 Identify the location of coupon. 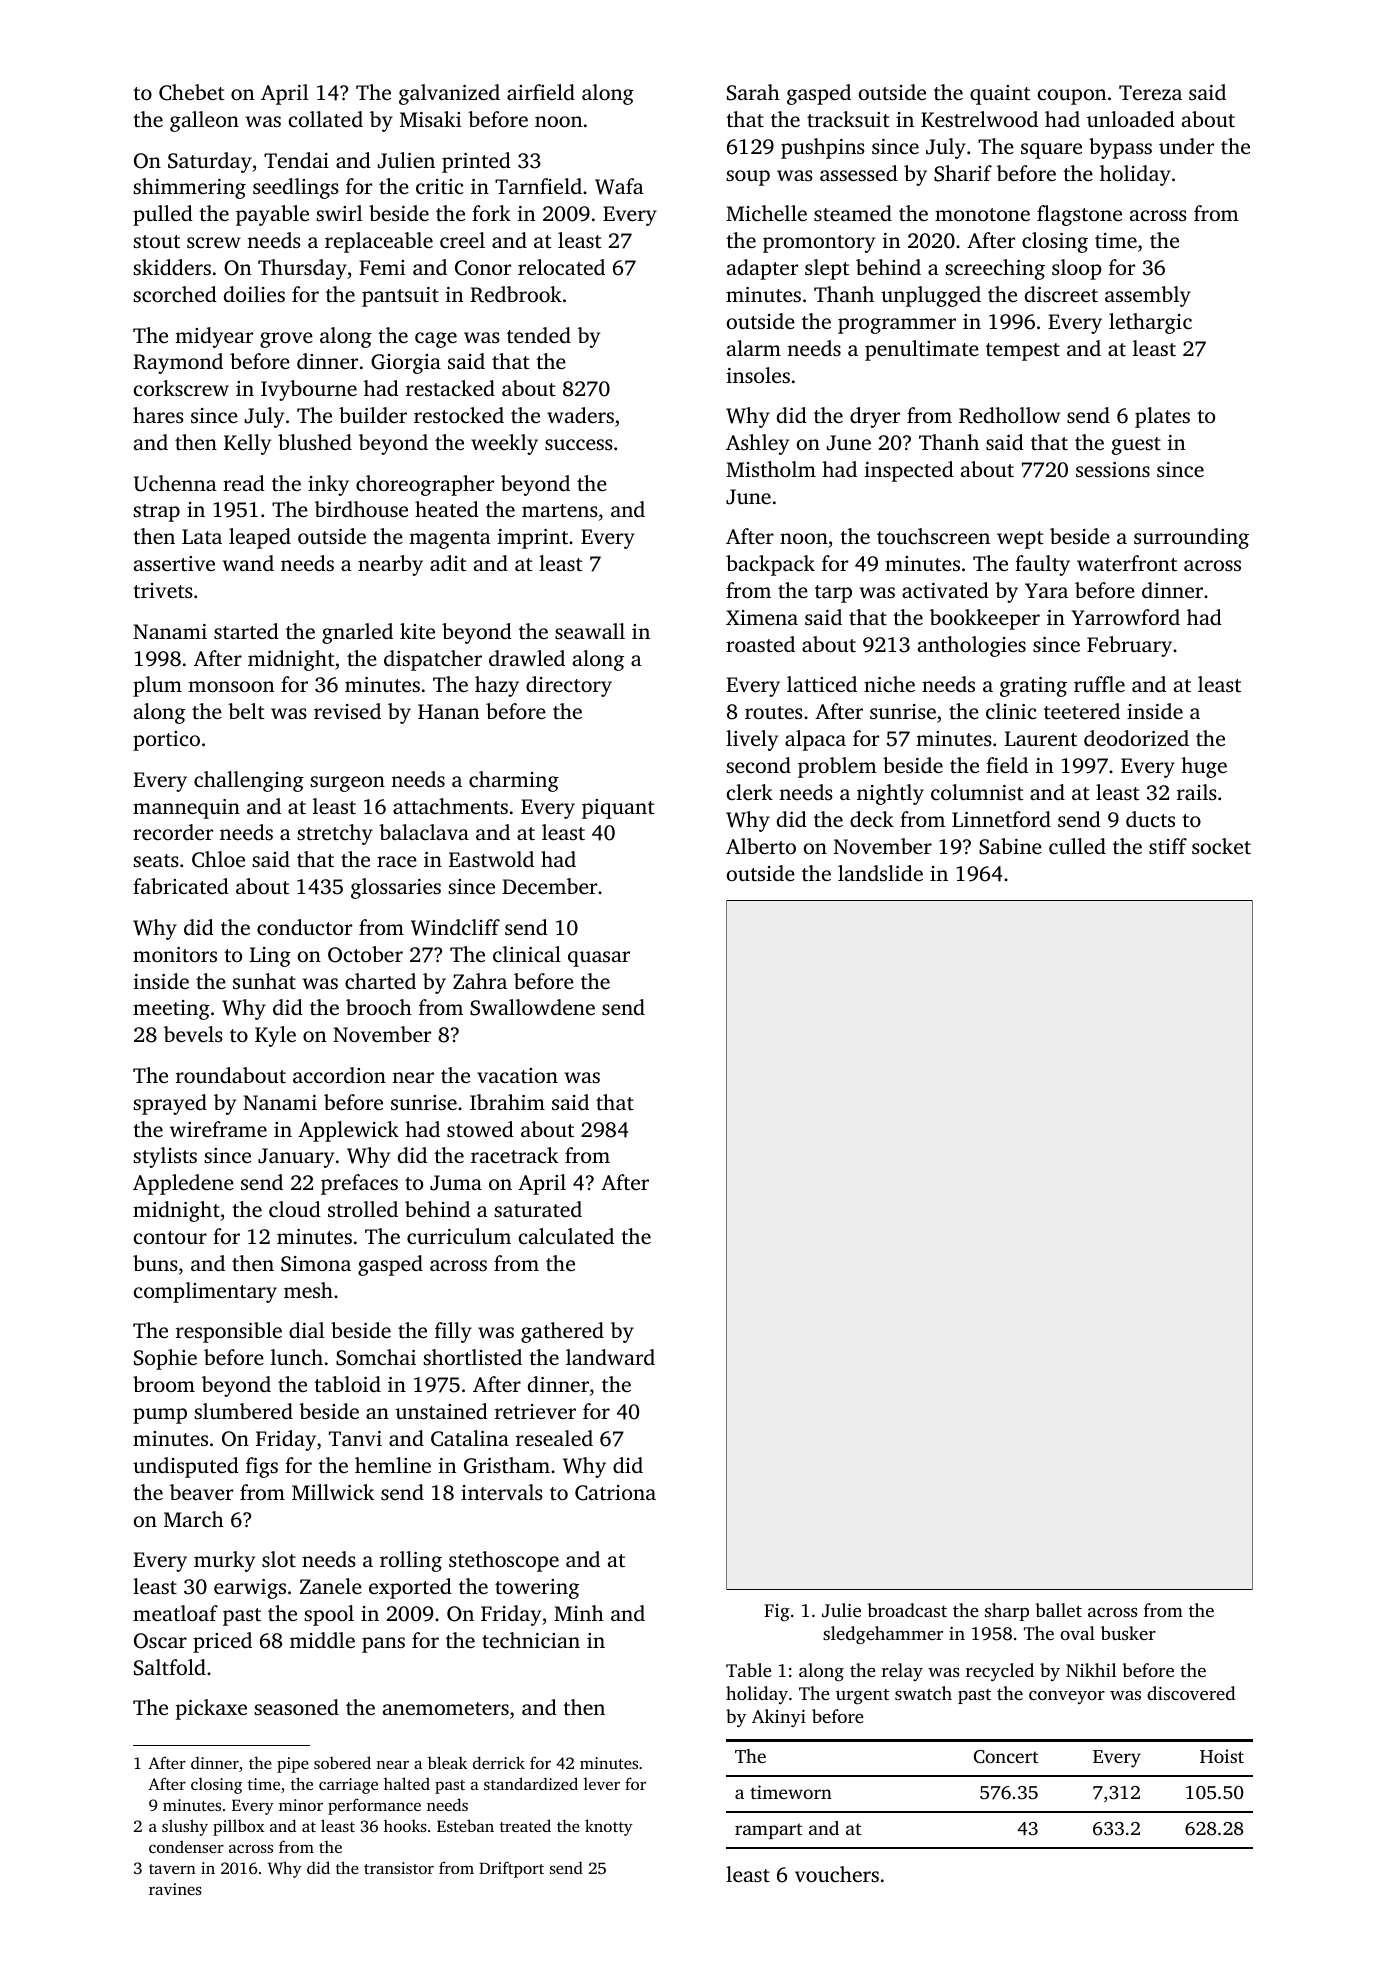
(1072, 97).
